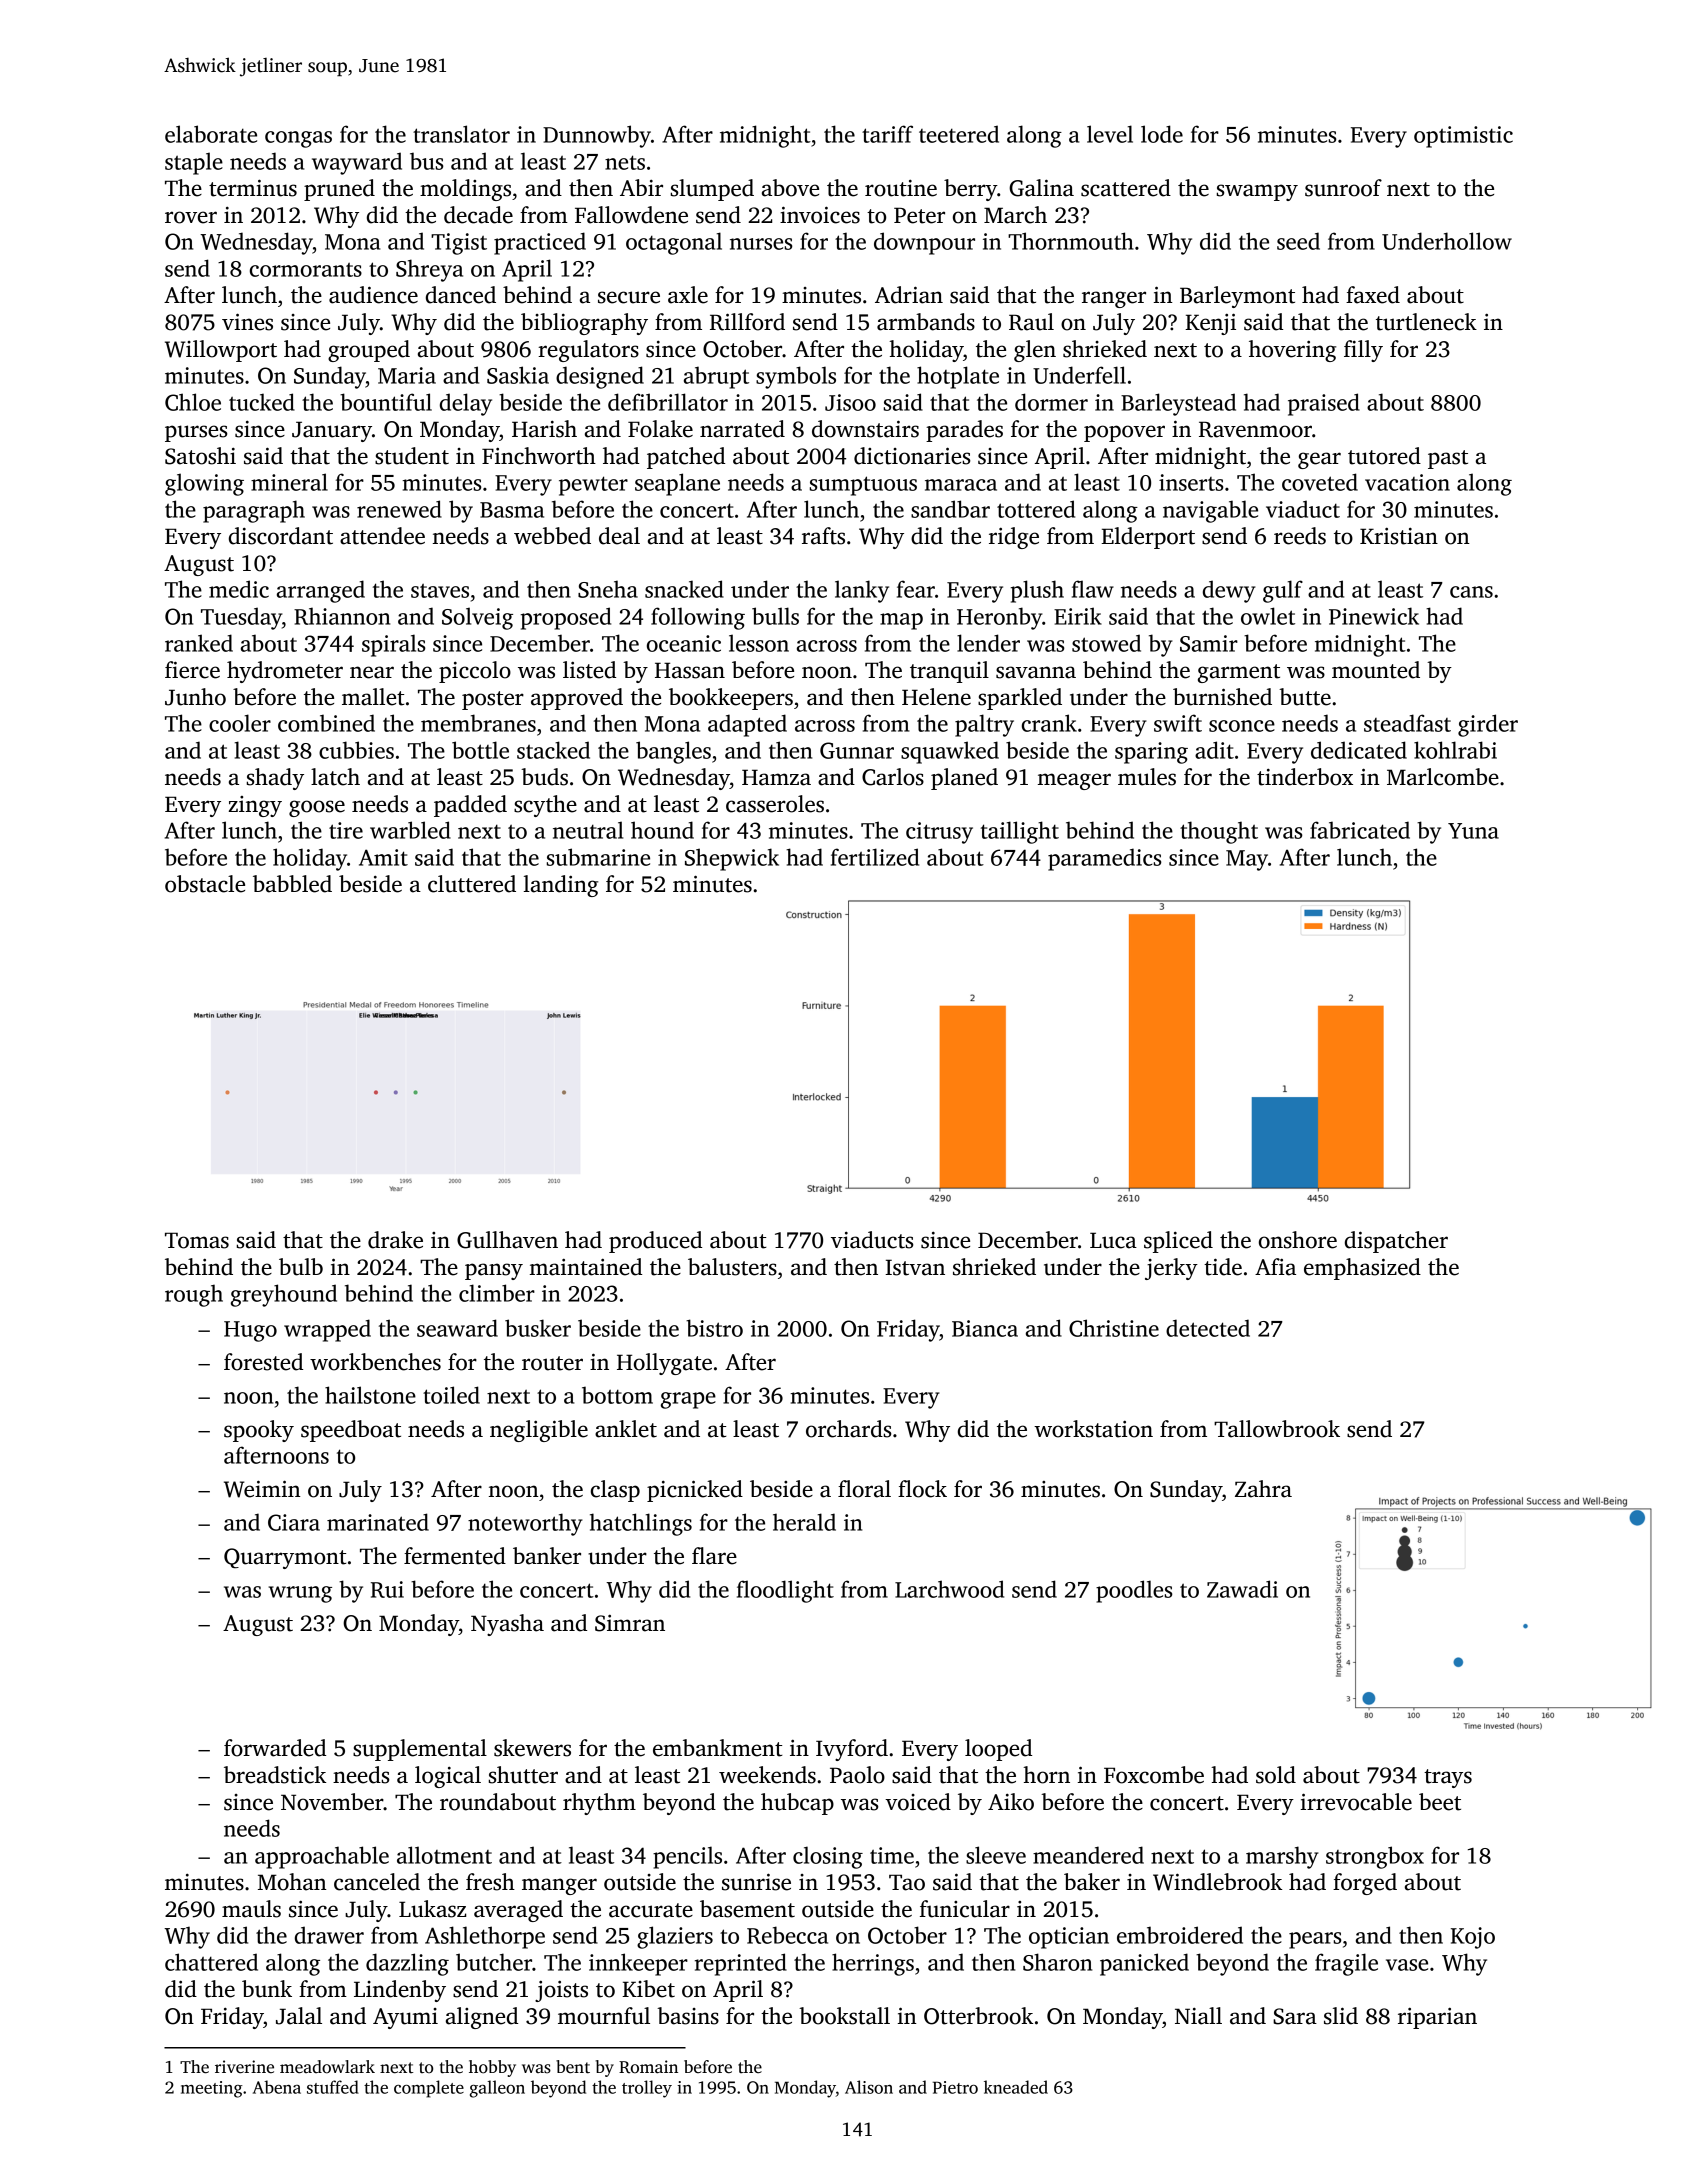 The height and width of the screenshot is (2178, 1683). I want to click on chattered, so click(211, 1962).
